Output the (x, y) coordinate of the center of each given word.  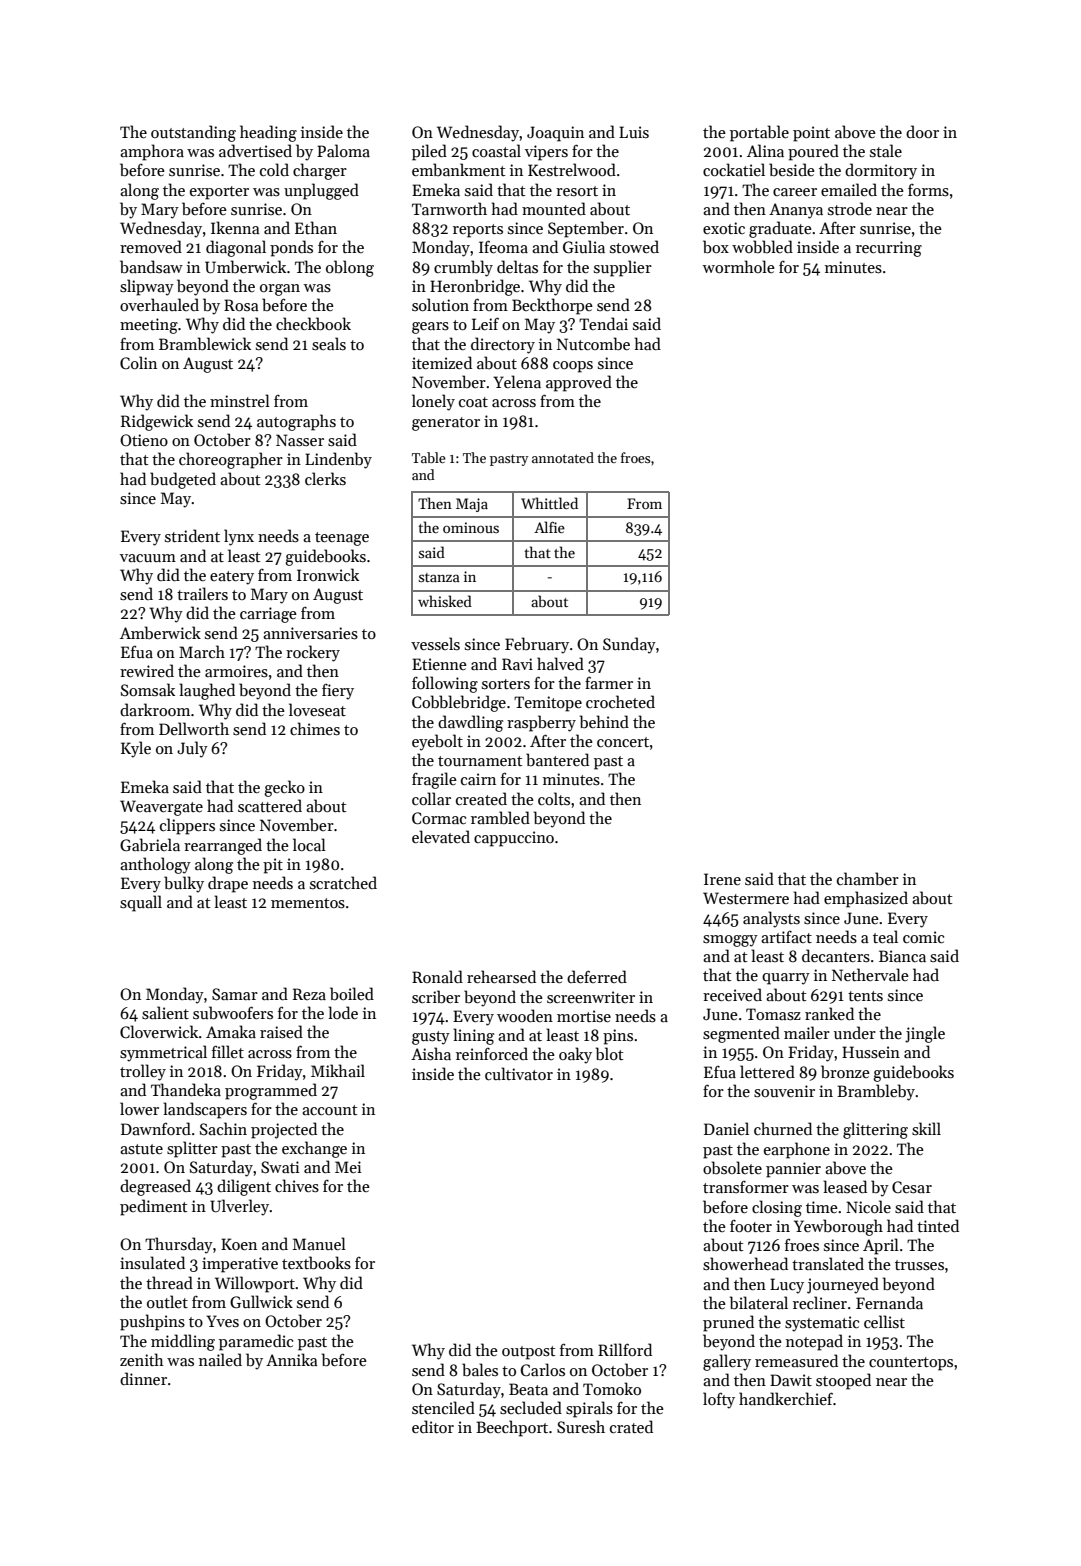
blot (609, 1054)
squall (141, 903)
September (586, 229)
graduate (780, 229)
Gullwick (261, 1301)
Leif (485, 323)
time (822, 1207)
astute (141, 1149)
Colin (138, 362)
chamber (868, 878)
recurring (889, 249)
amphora (152, 152)
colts (554, 798)
